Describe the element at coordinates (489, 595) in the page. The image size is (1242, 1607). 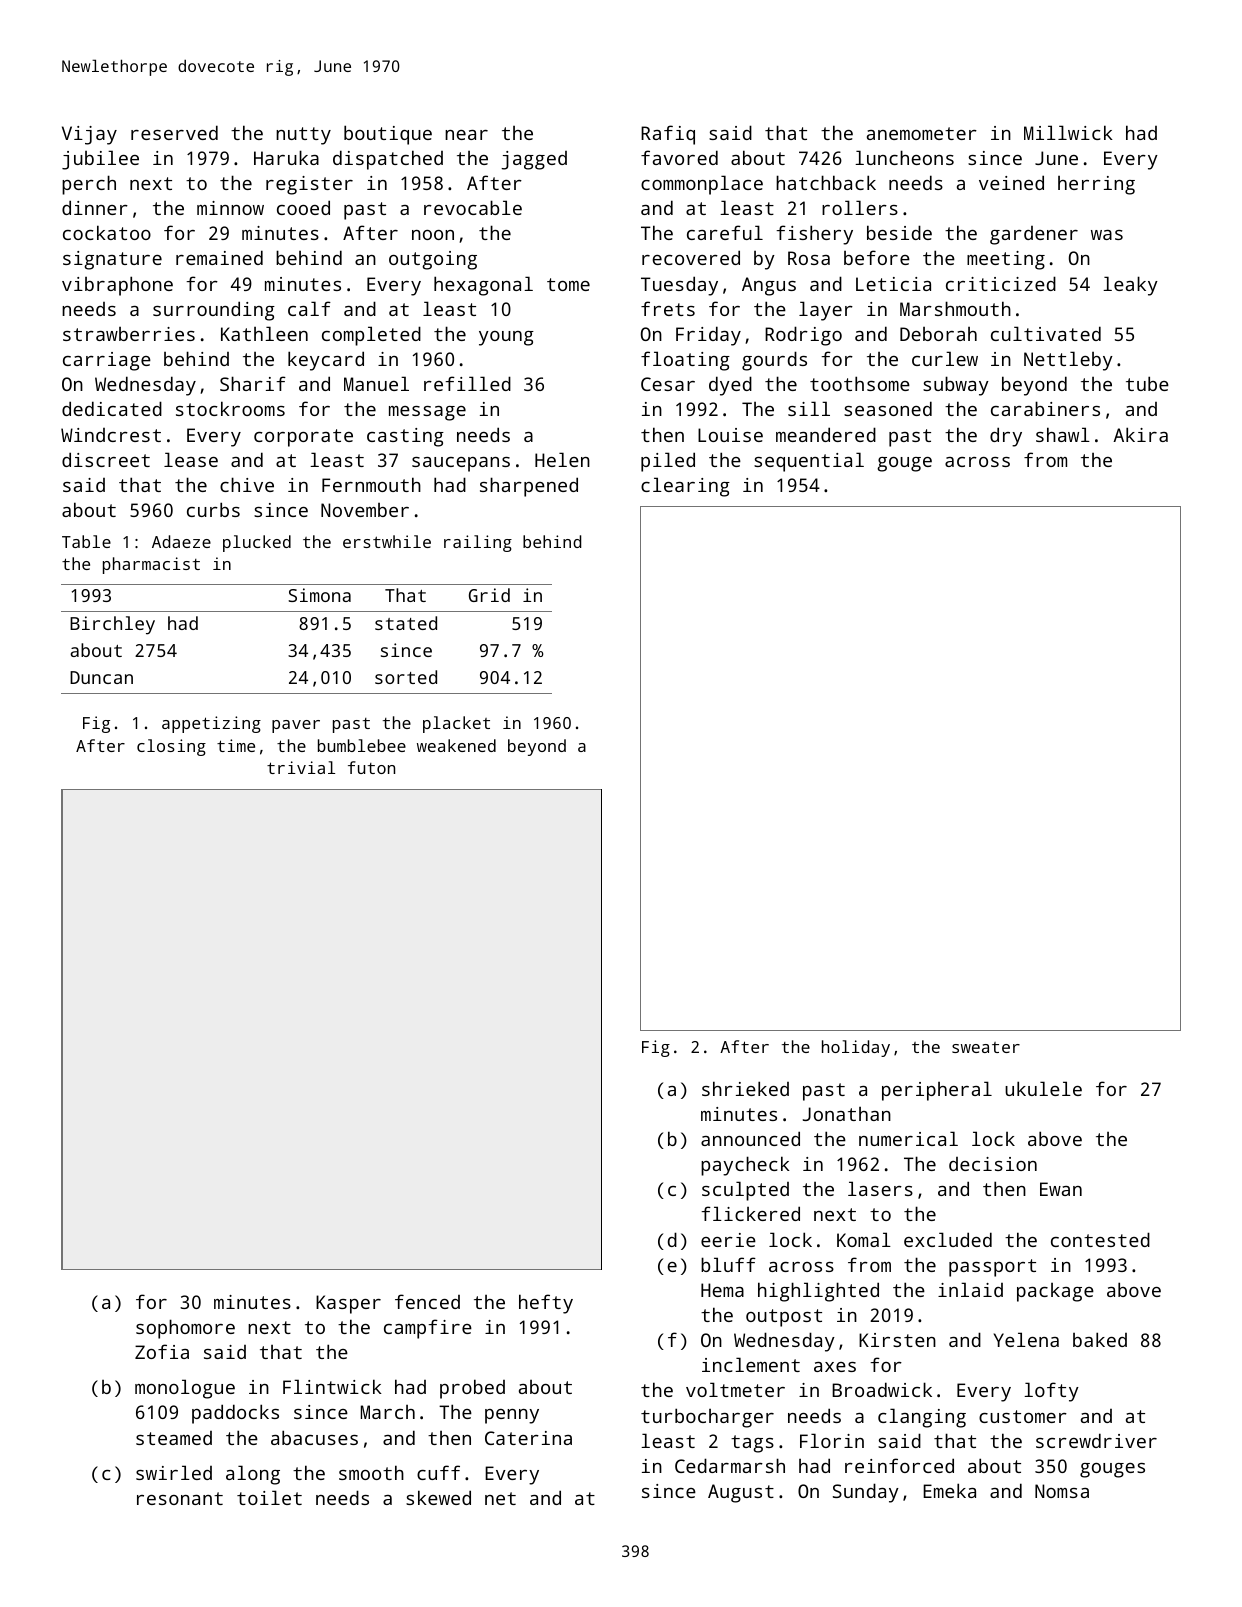
I see `Grid` at that location.
